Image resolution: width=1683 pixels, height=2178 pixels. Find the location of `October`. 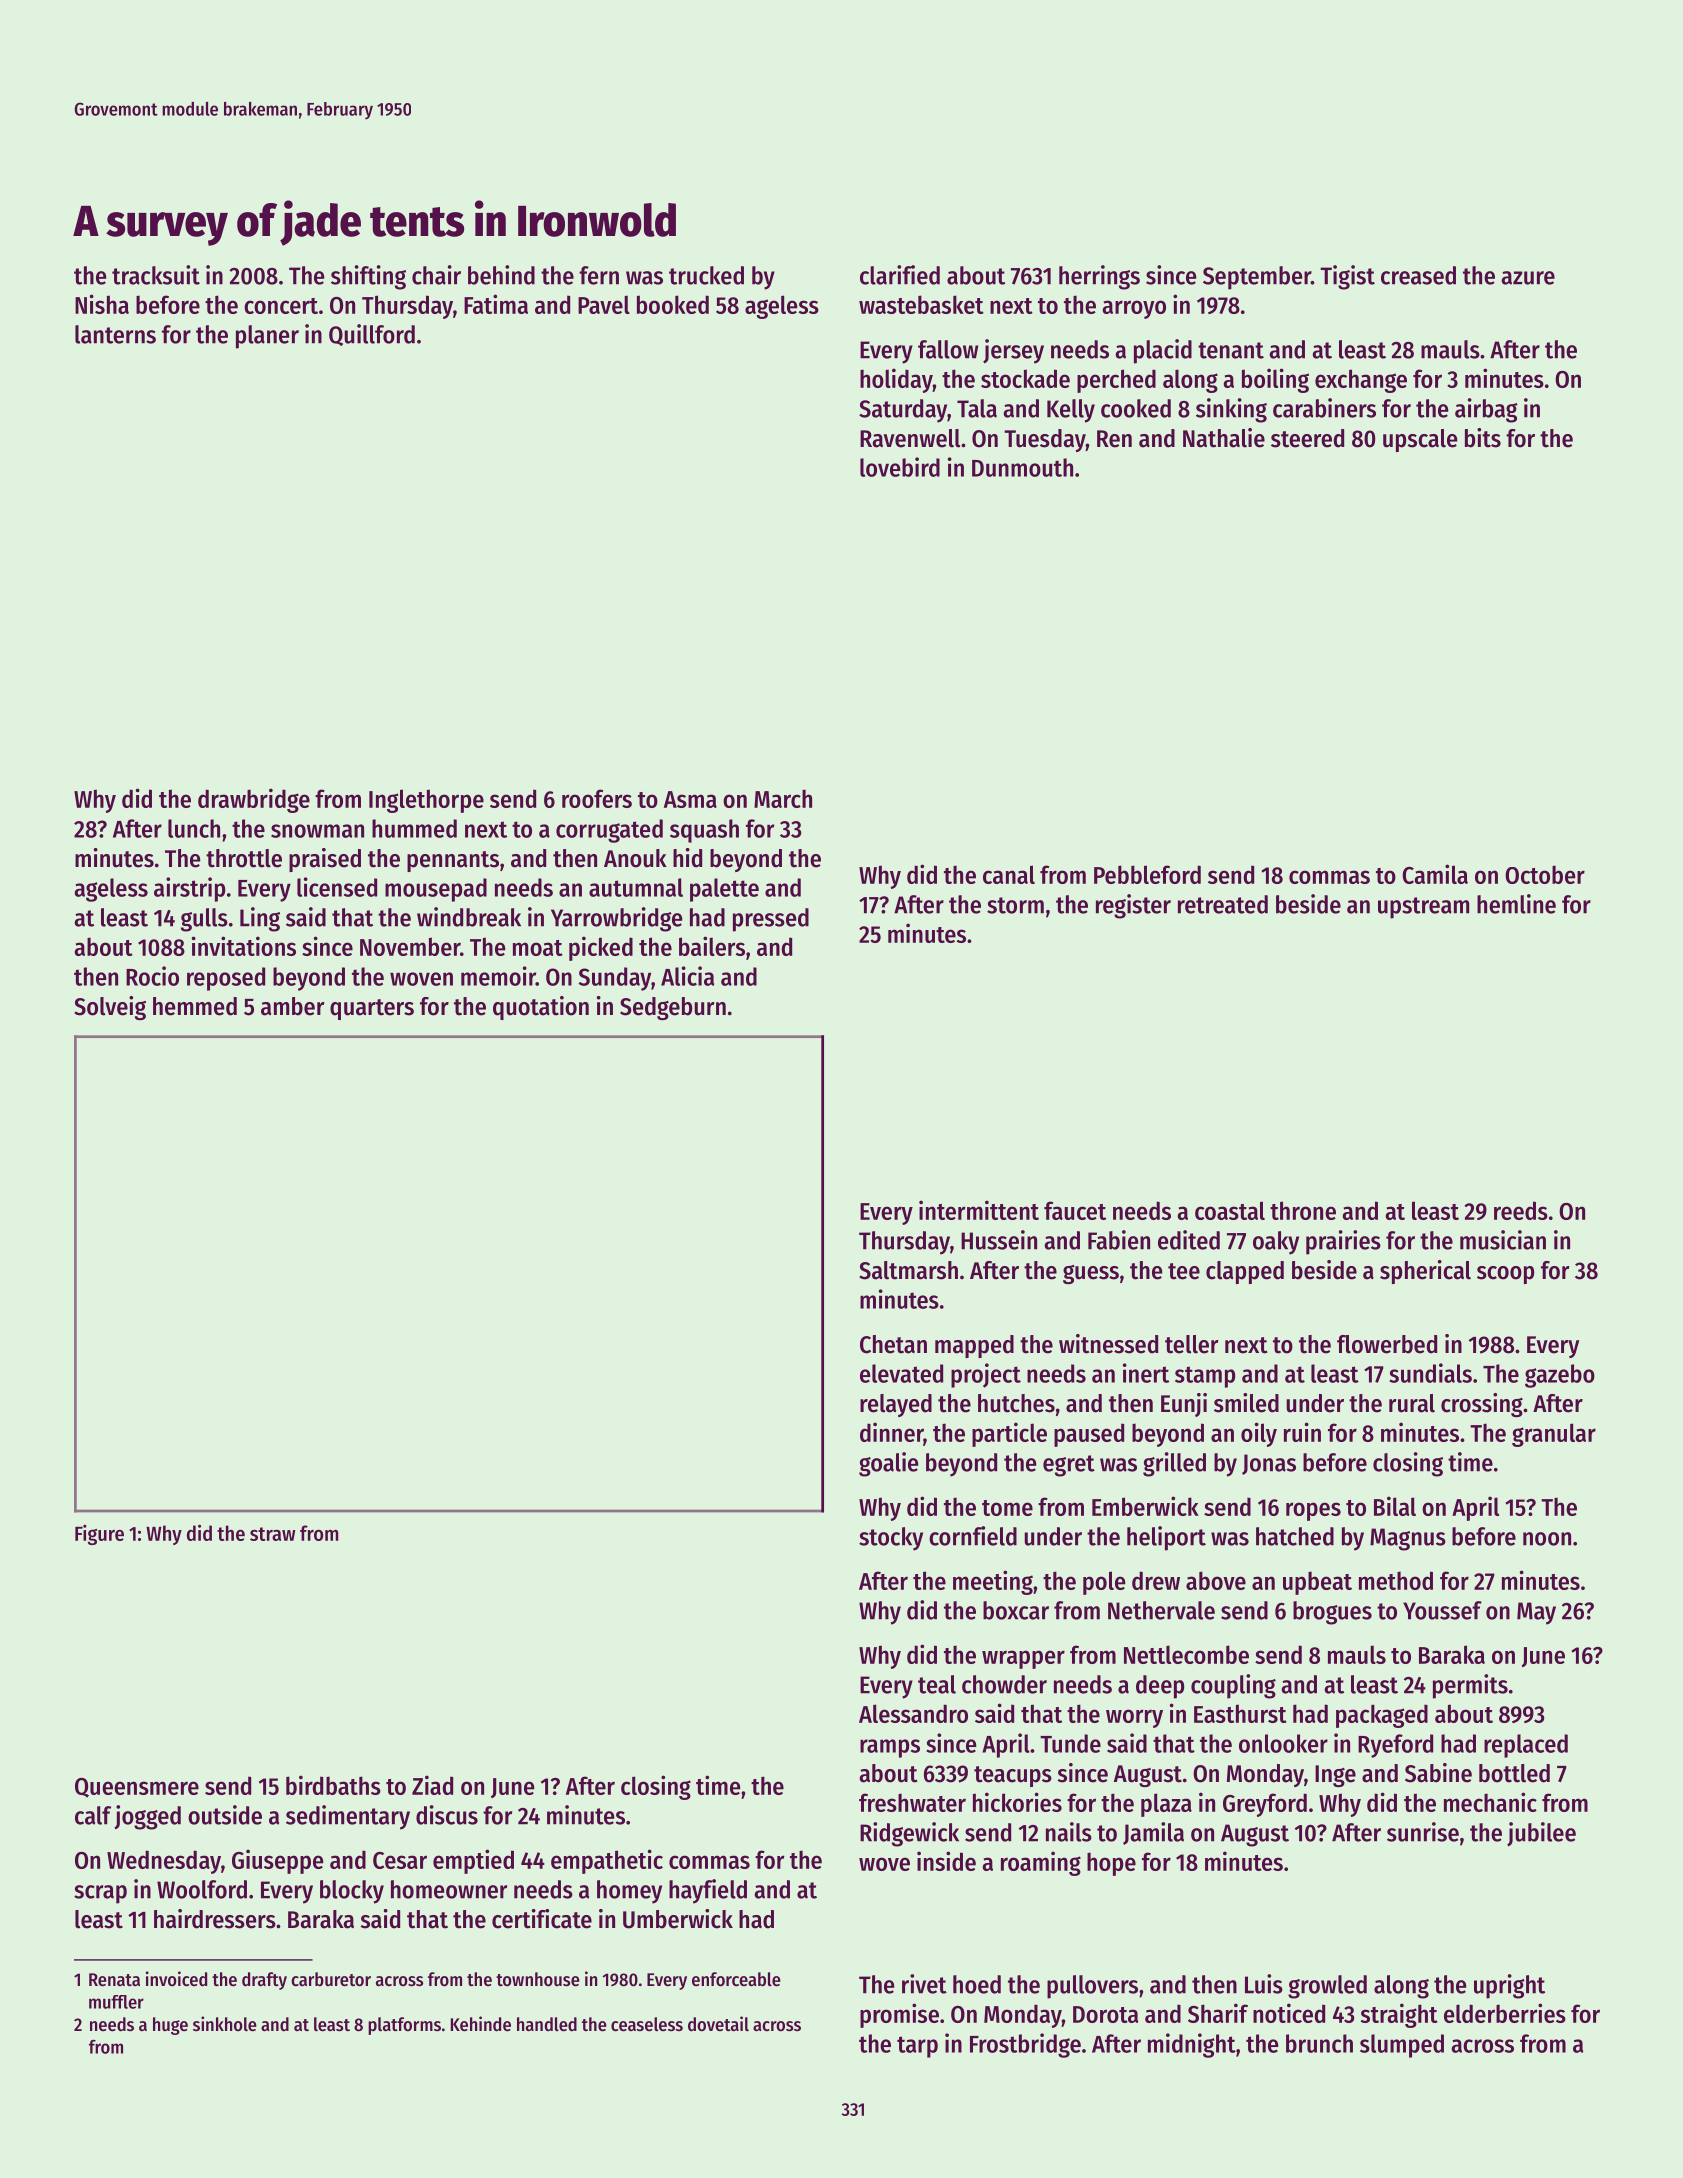

October is located at coordinates (1545, 874).
